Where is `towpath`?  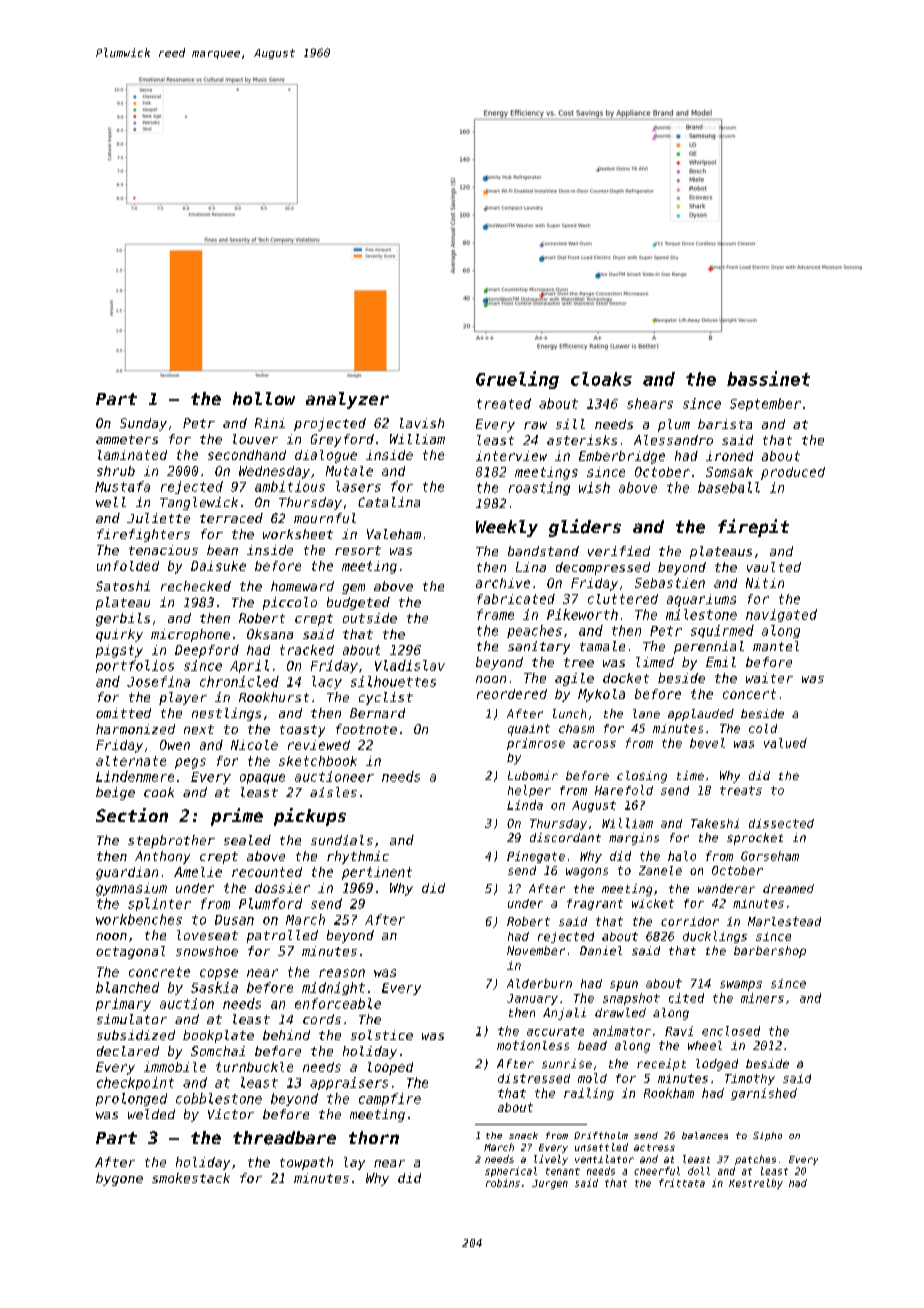
towpath is located at coordinates (306, 1163).
